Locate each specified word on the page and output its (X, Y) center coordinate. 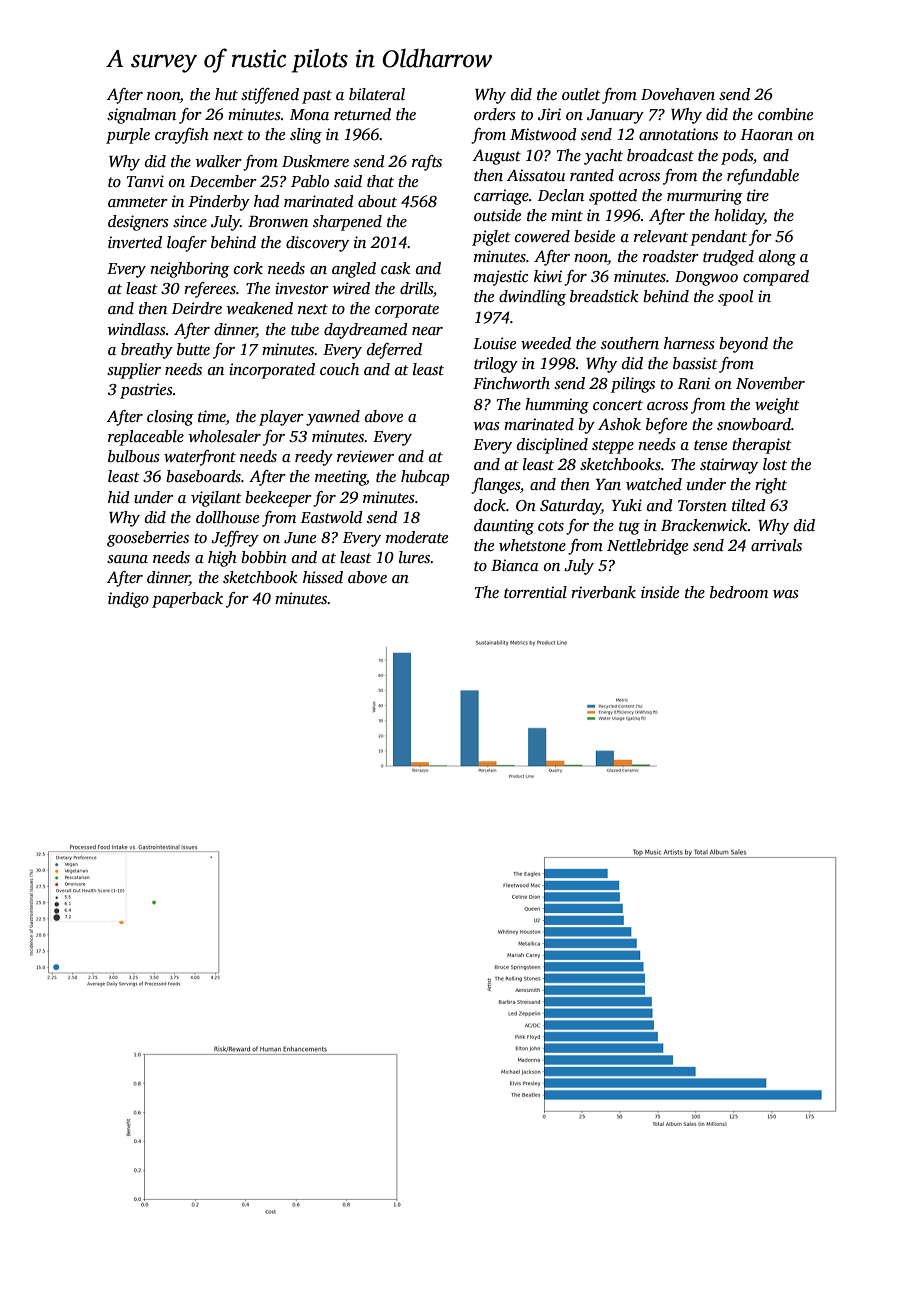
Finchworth (511, 383)
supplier (134, 371)
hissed (323, 577)
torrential (535, 592)
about (377, 201)
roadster (671, 256)
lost (775, 464)
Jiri (549, 114)
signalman (141, 116)
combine (785, 114)
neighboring (189, 270)
